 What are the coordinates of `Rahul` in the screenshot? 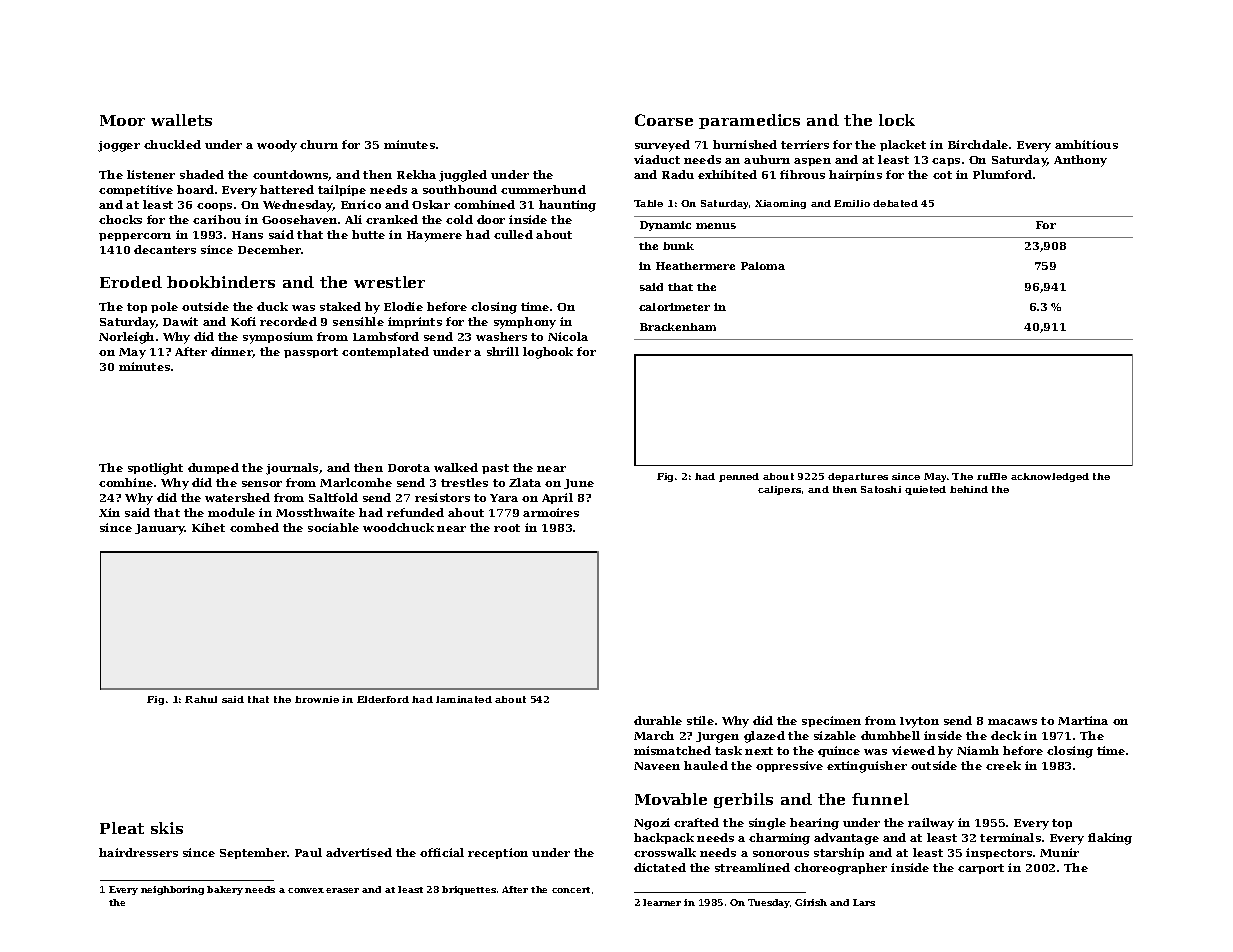 It's located at (201, 699).
